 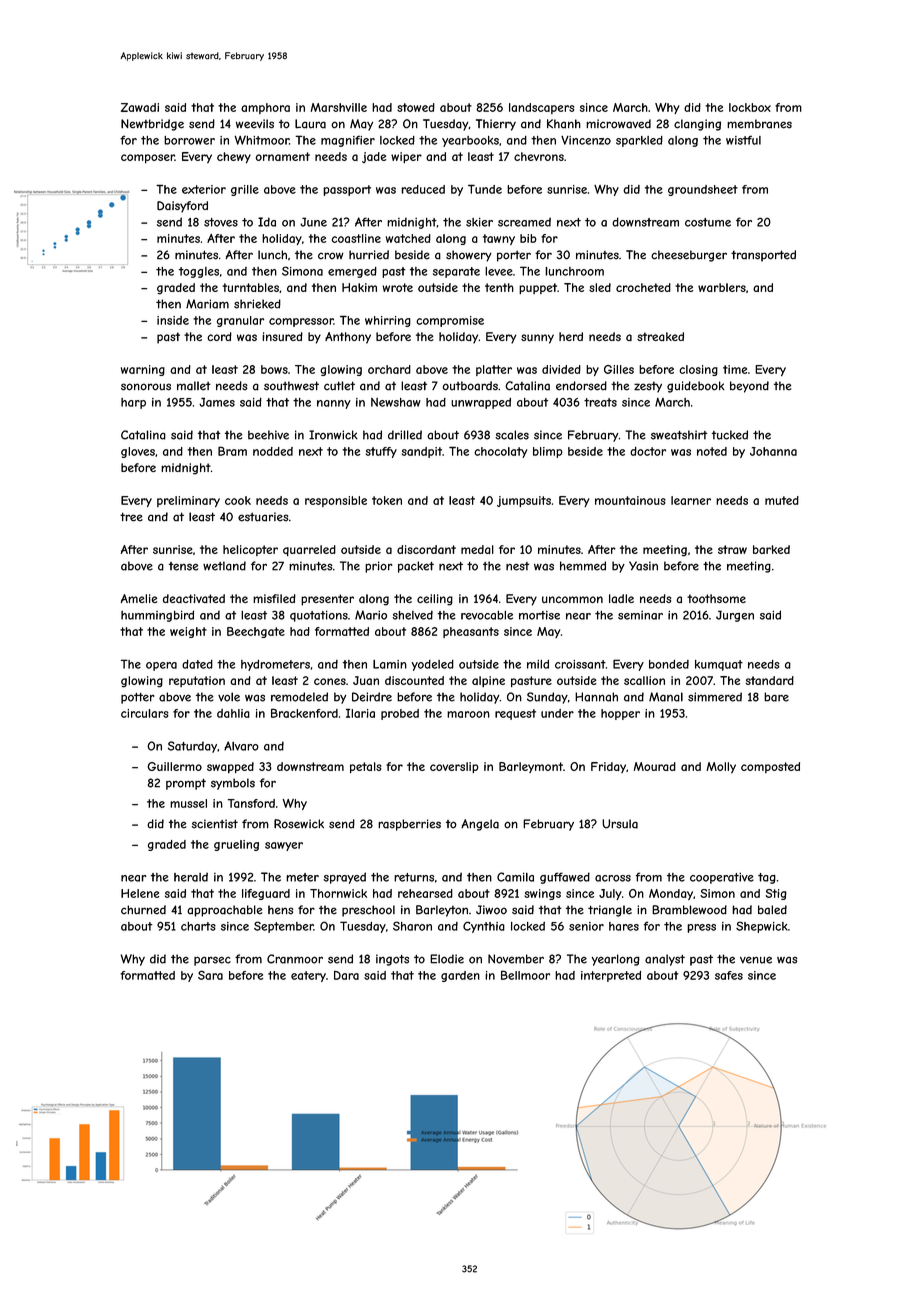 What do you see at coordinates (770, 767) in the screenshot?
I see `composted` at bounding box center [770, 767].
